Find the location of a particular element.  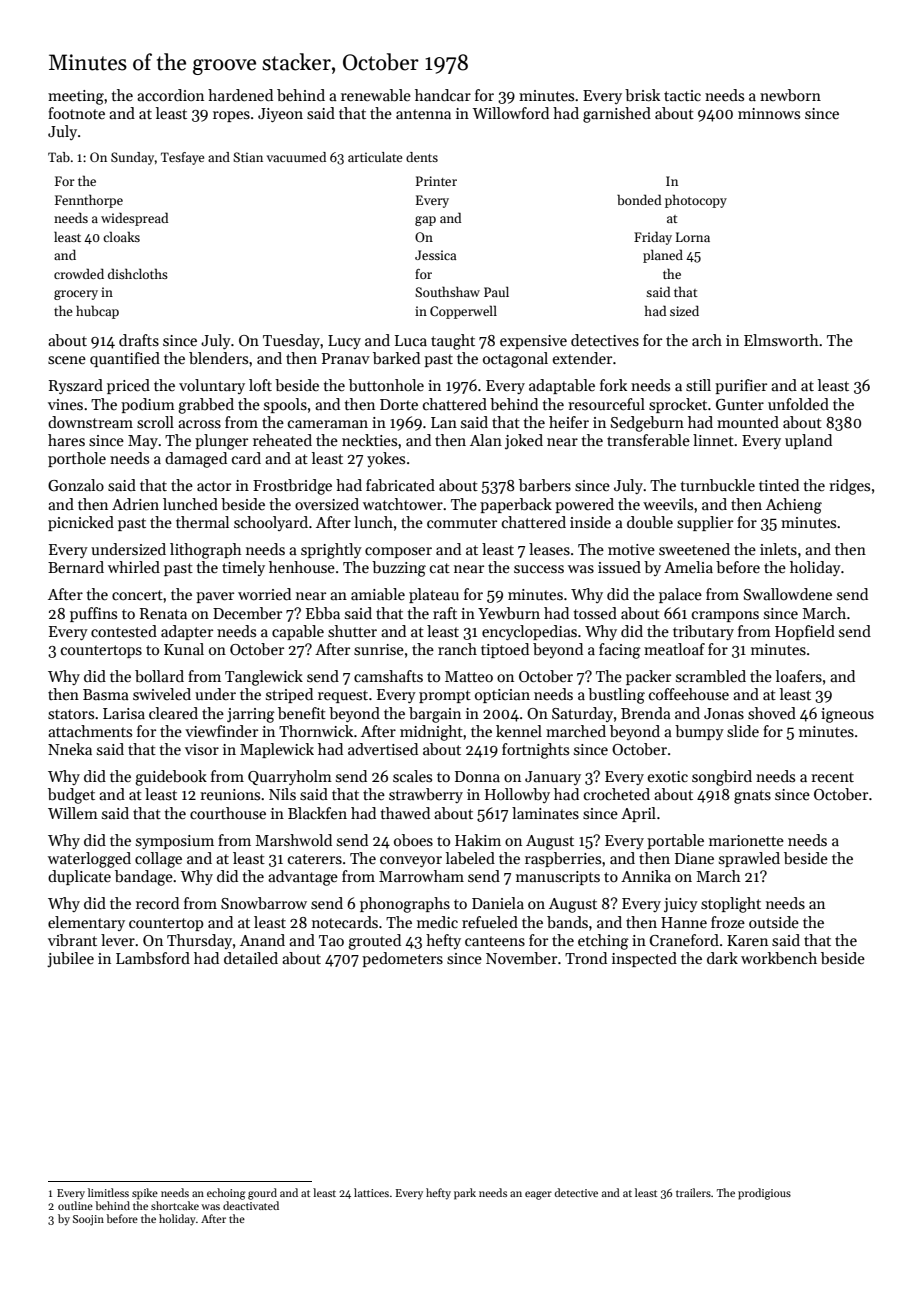

limitless is located at coordinates (108, 1192).
